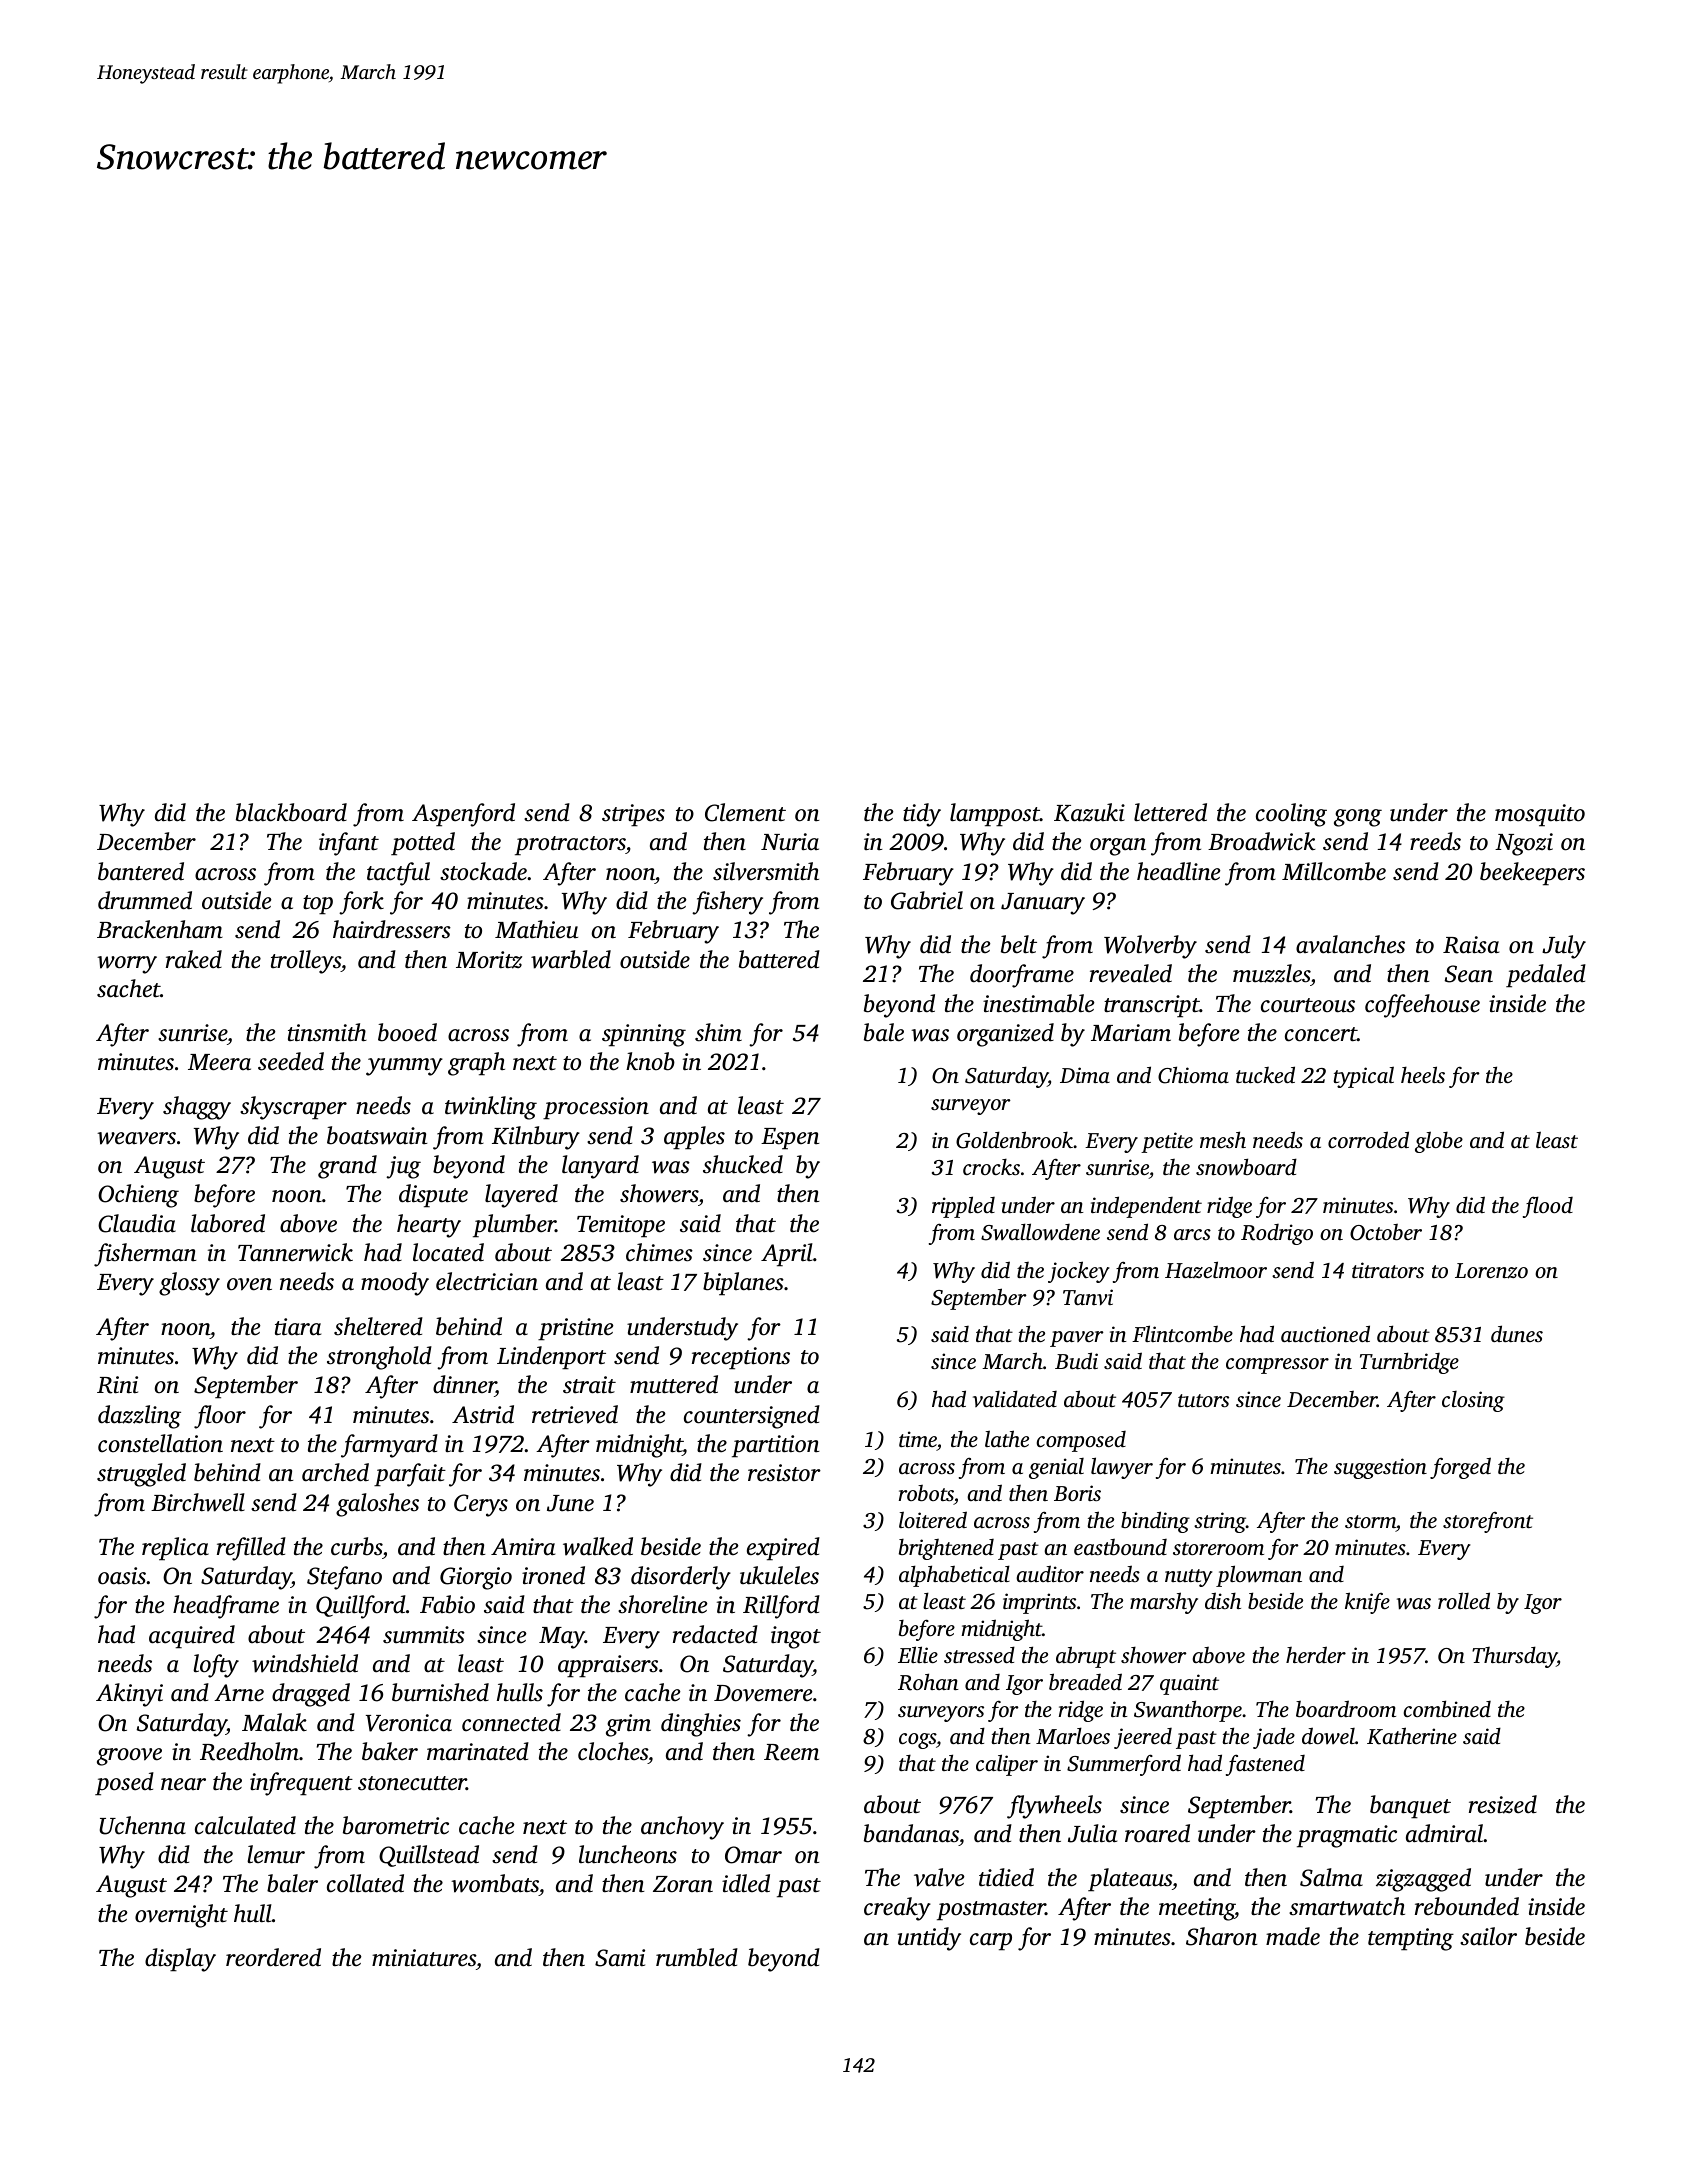  I want to click on spinning, so click(644, 1035).
